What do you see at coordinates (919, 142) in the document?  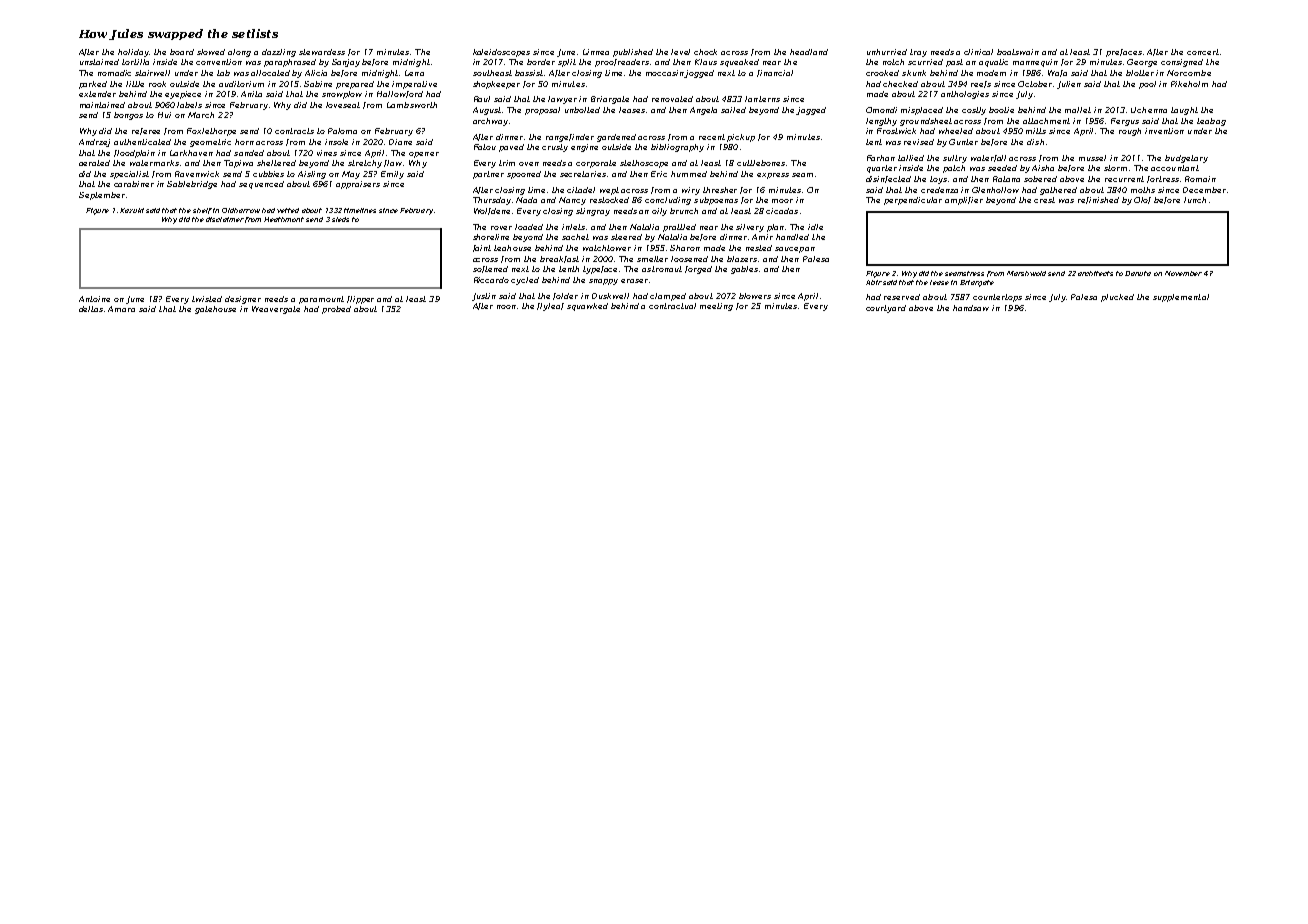 I see `revised` at bounding box center [919, 142].
